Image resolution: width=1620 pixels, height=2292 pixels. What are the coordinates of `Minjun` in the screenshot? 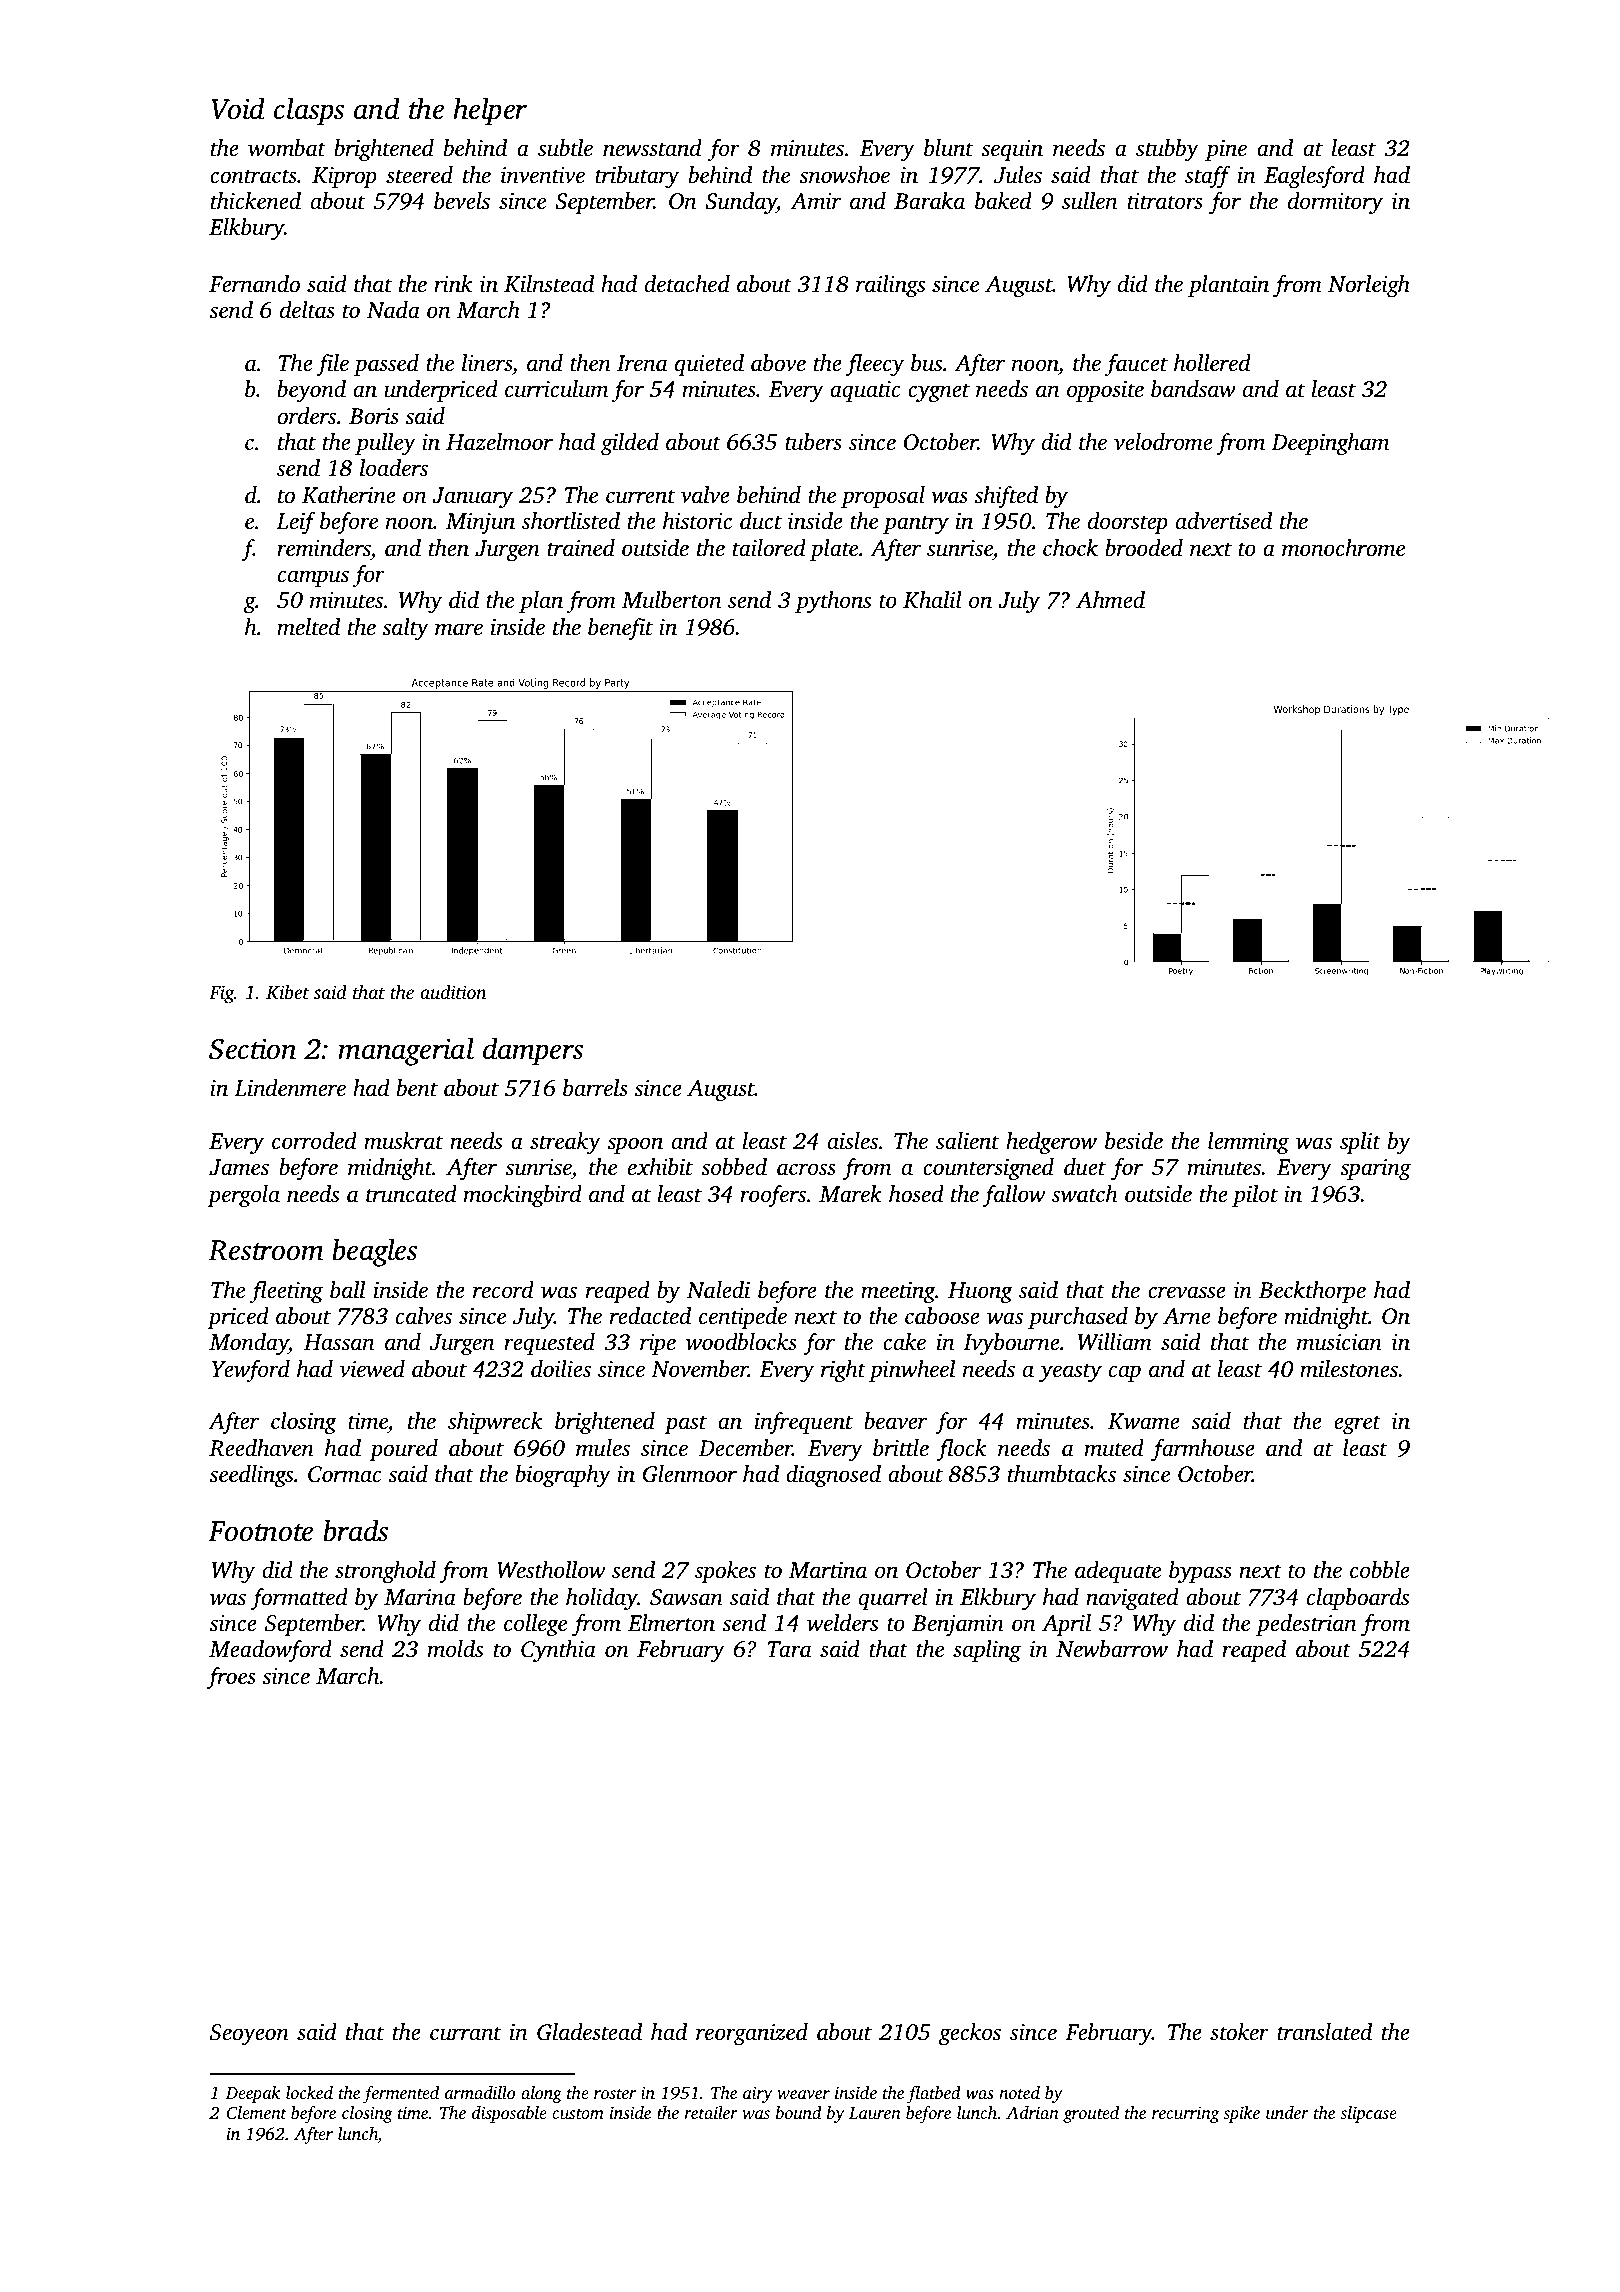 It's located at (480, 523).
